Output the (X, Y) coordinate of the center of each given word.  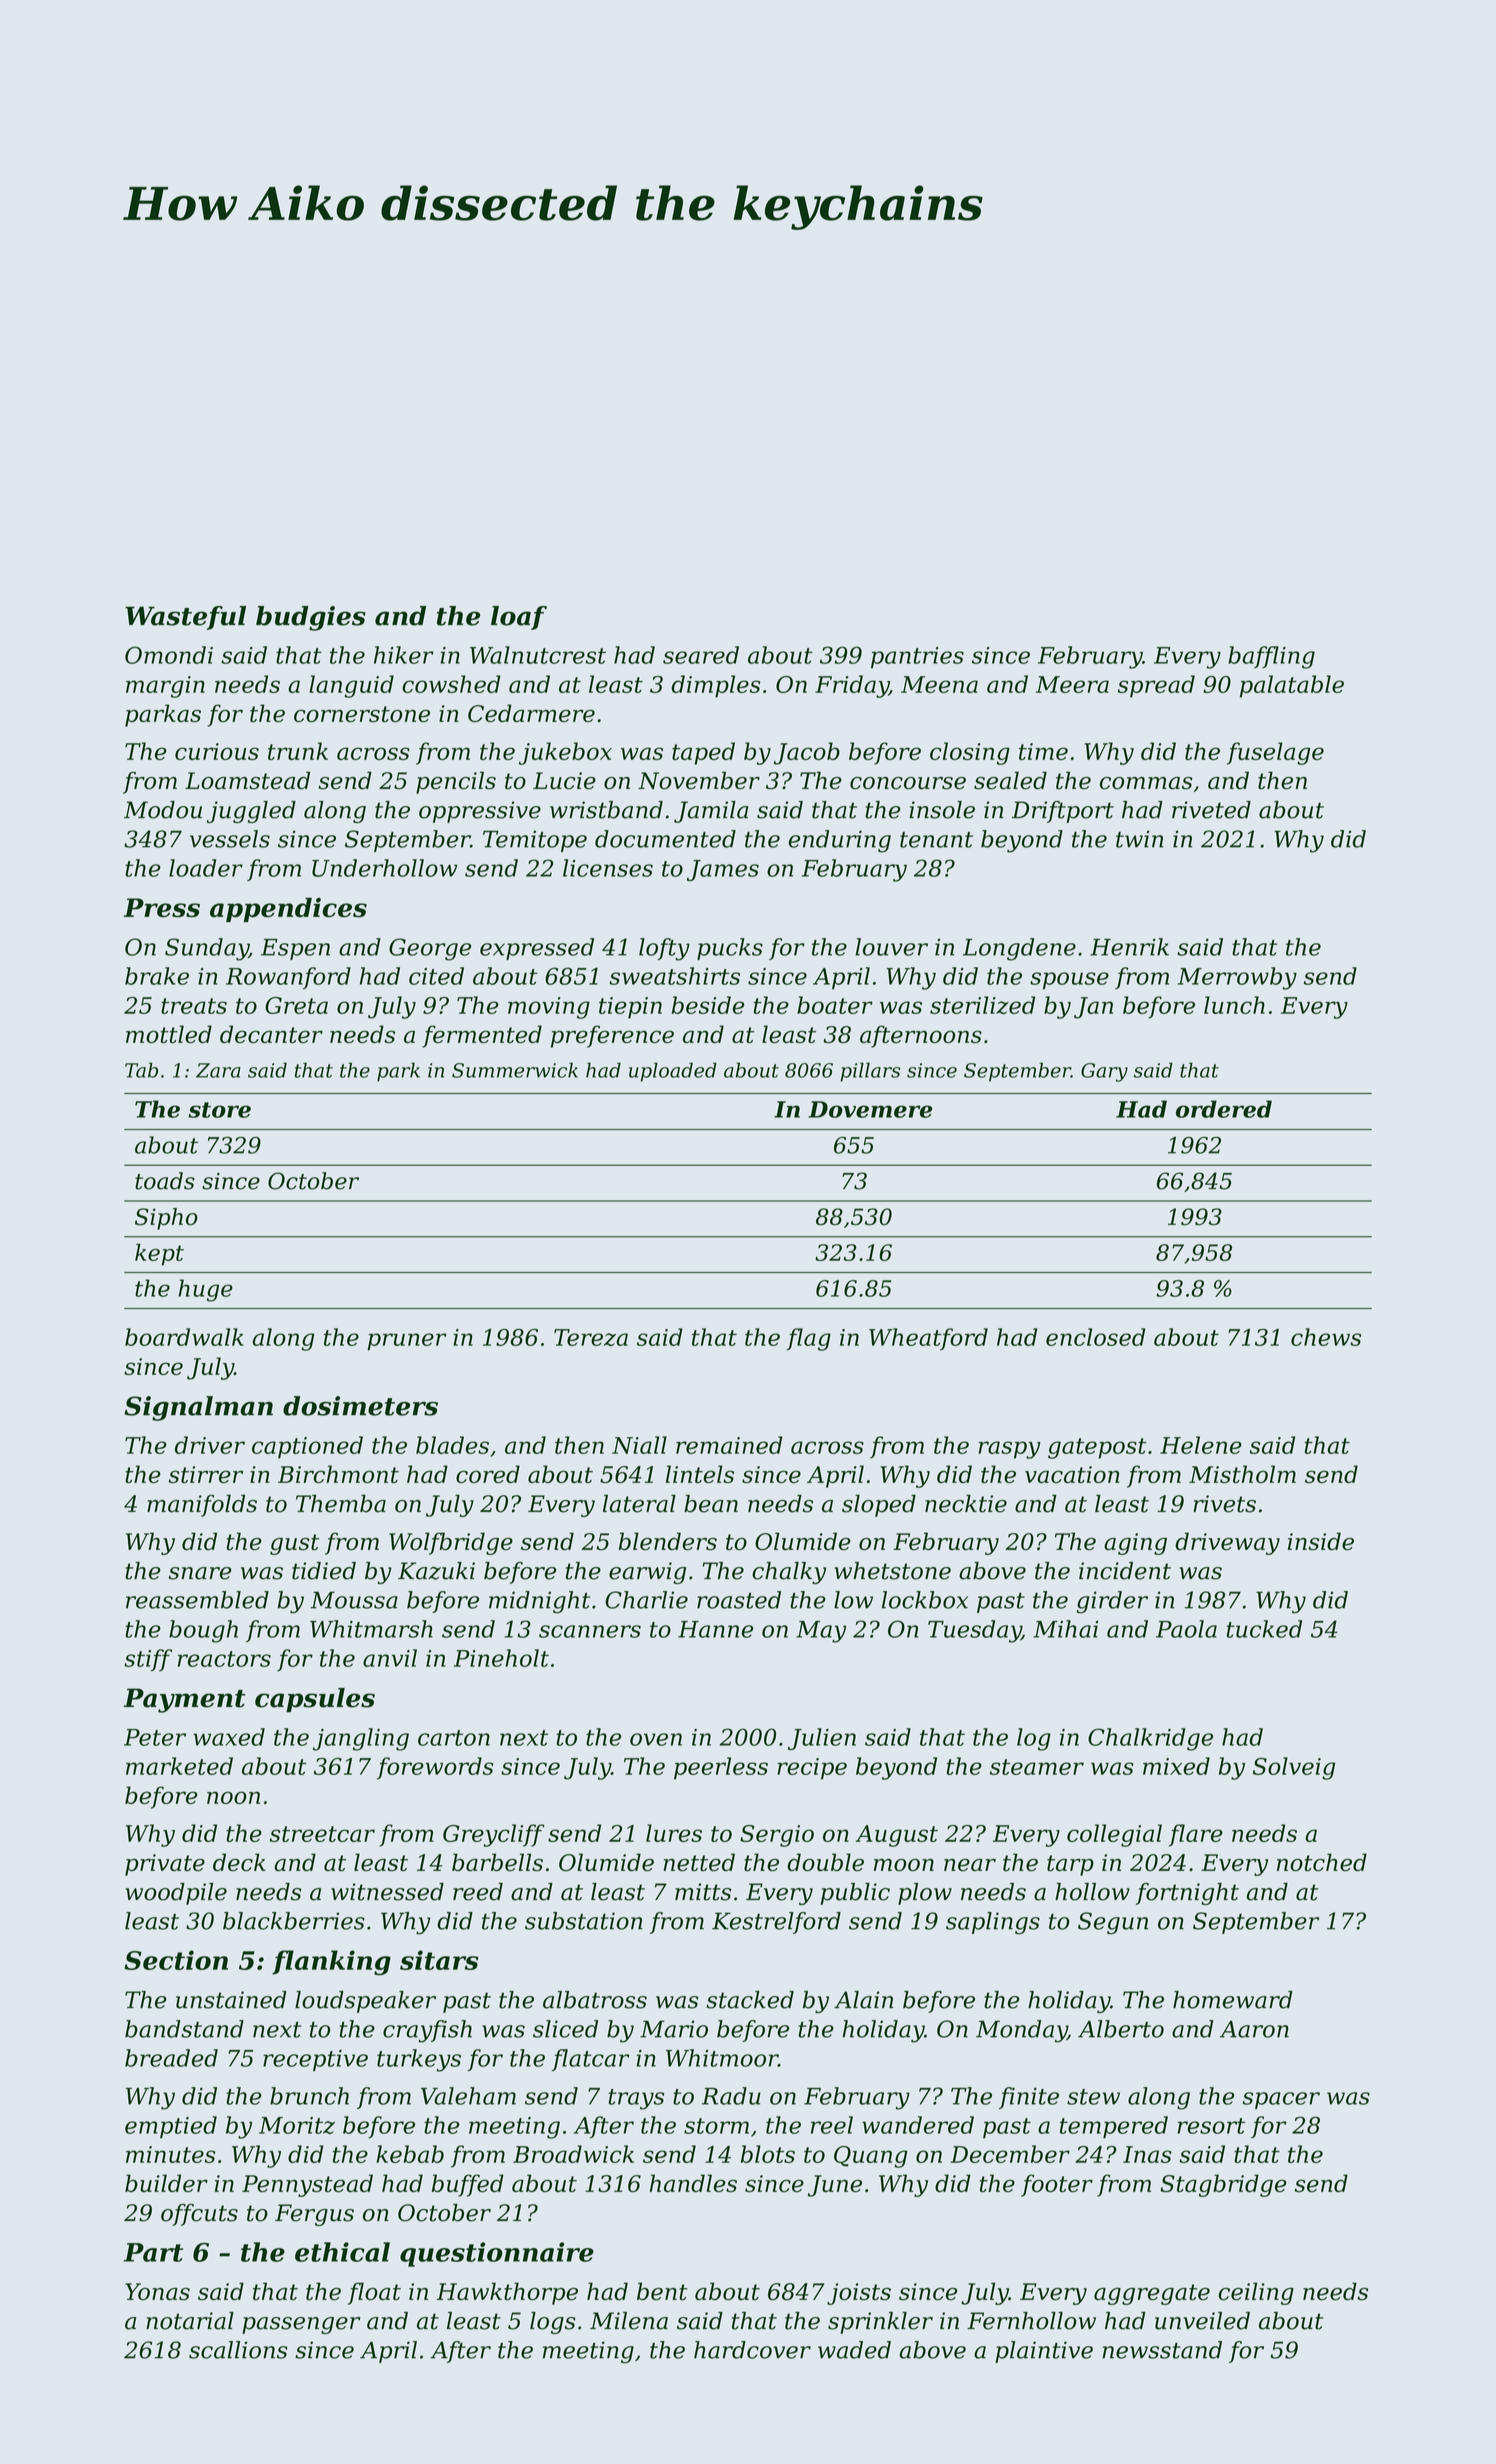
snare (200, 1573)
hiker (404, 655)
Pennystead (307, 2185)
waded (854, 2350)
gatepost (1097, 1448)
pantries (917, 658)
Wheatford (928, 1339)
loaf (519, 618)
